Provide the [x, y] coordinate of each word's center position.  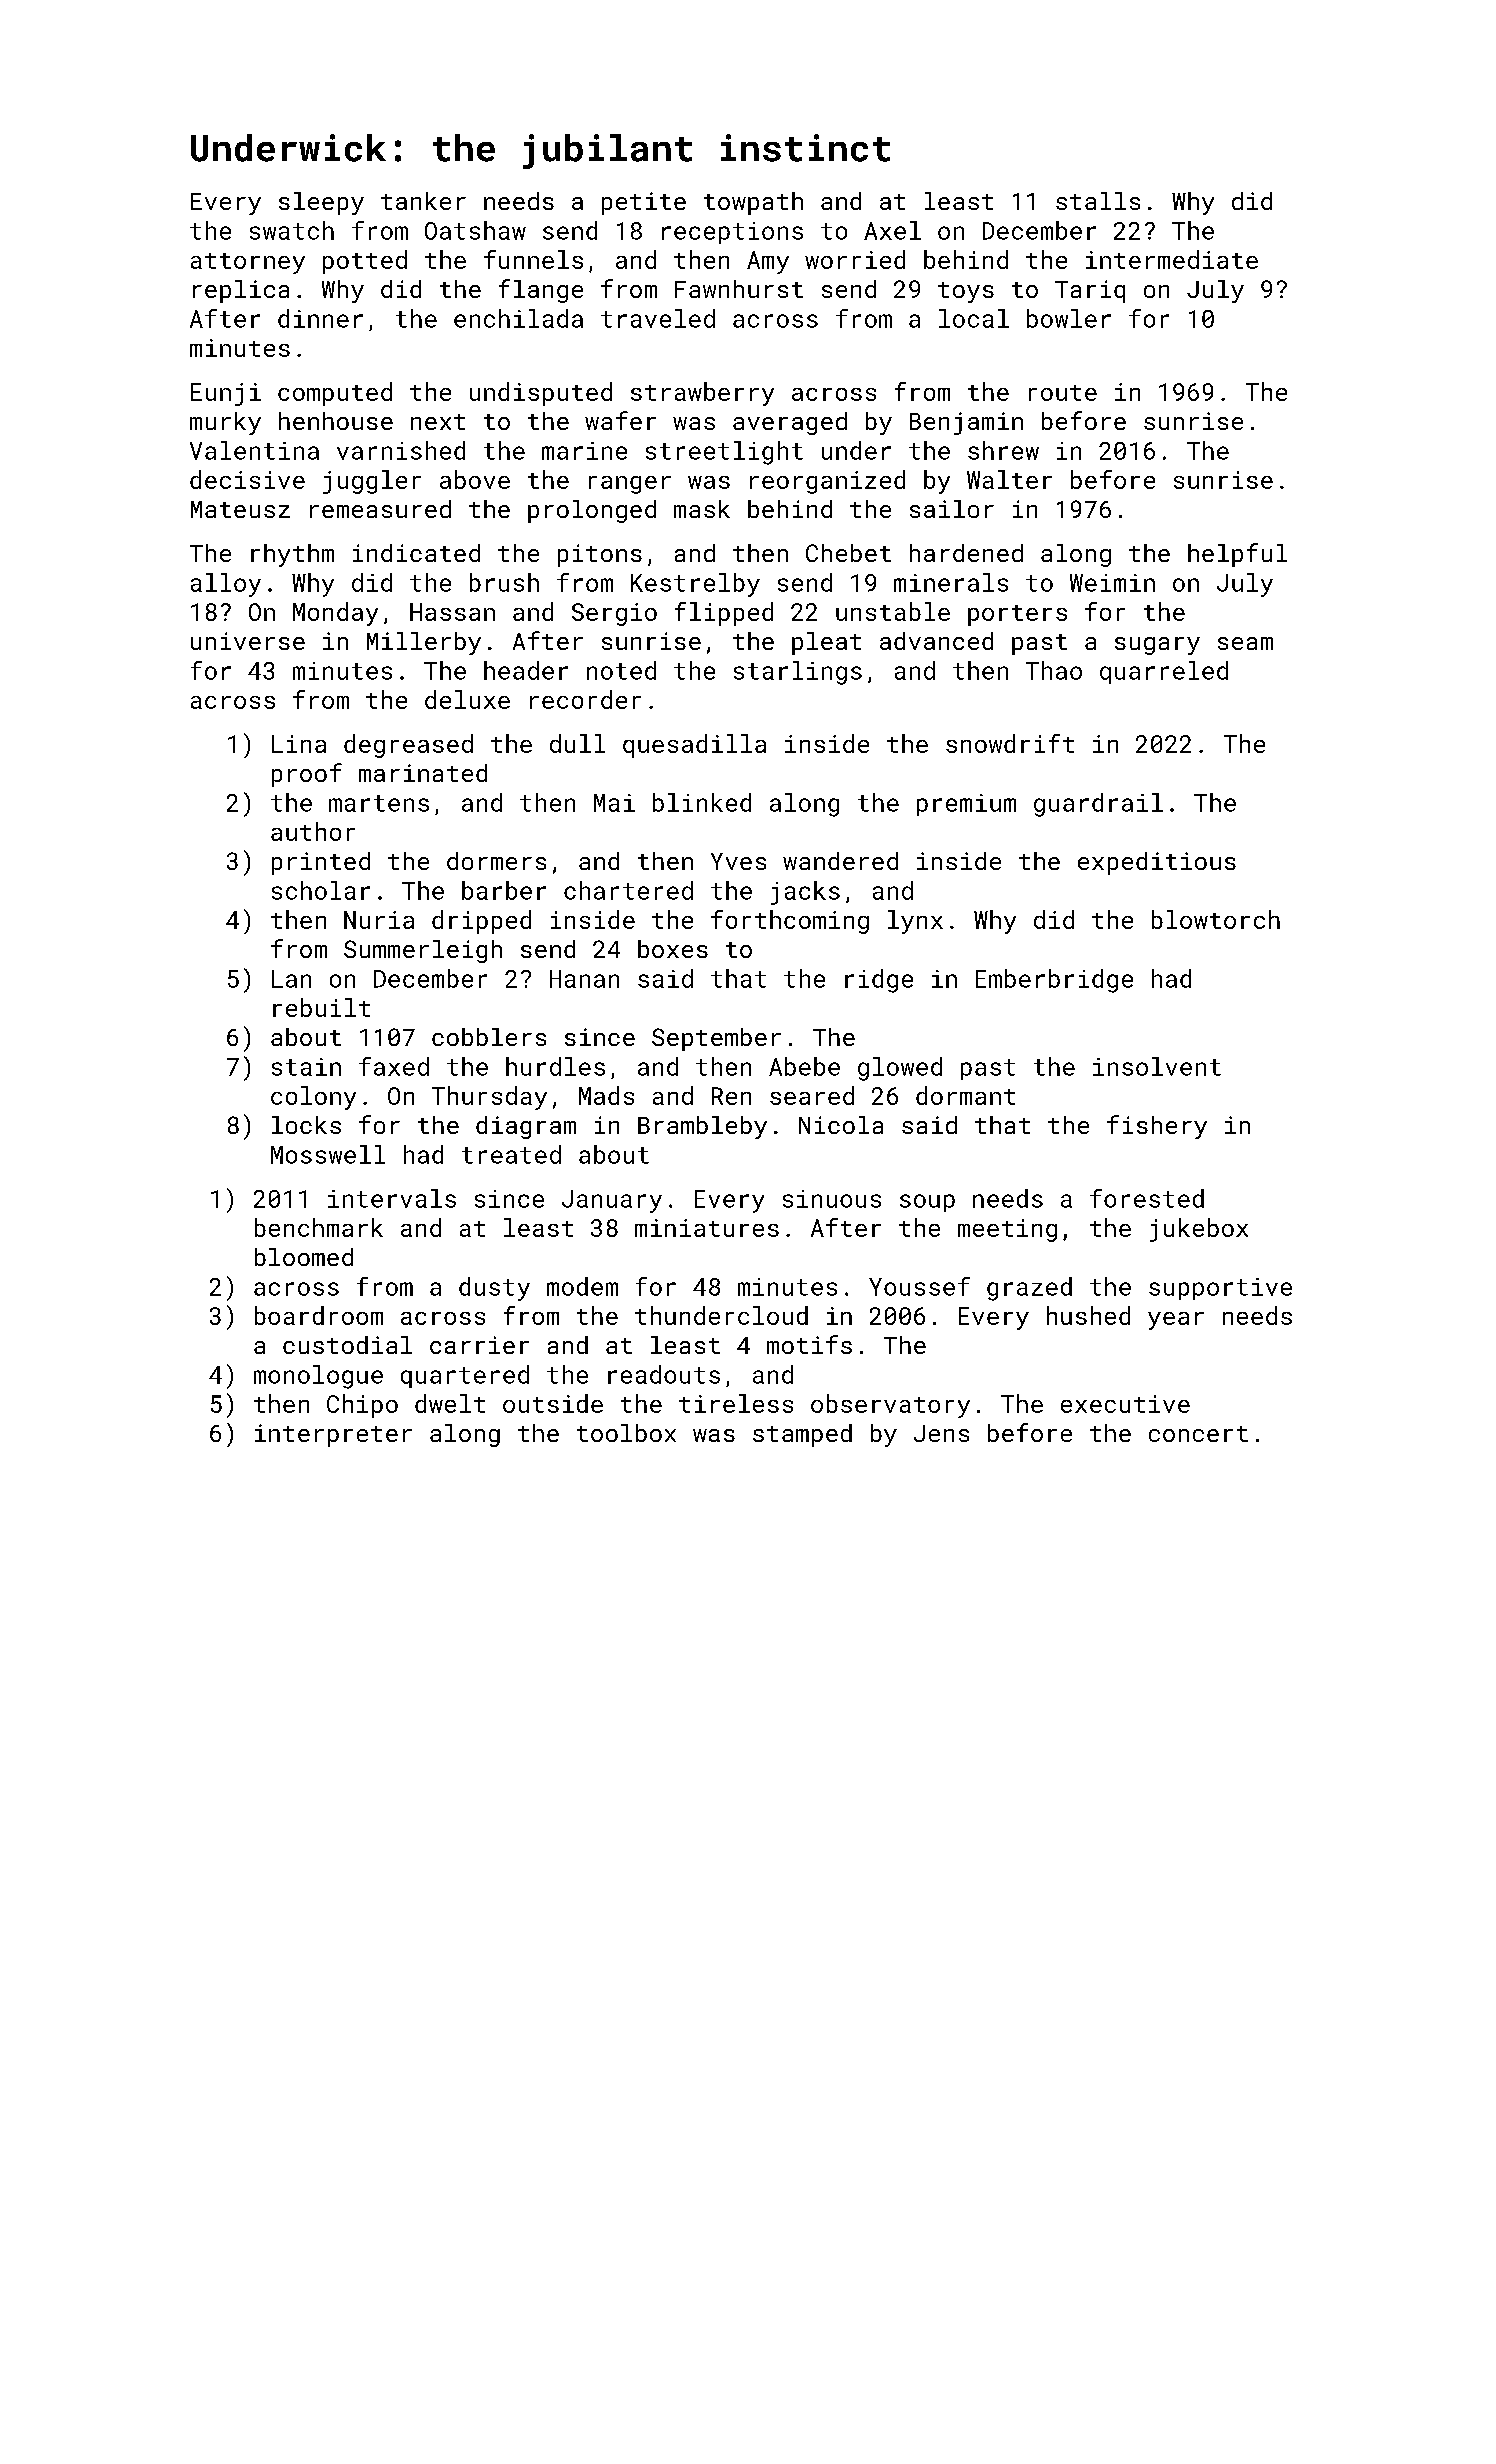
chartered [628, 890]
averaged [790, 423]
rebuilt [321, 1007]
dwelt [450, 1403]
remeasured [380, 509]
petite [644, 203]
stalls [1098, 201]
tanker [423, 201]
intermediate [1172, 259]
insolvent [1157, 1066]
